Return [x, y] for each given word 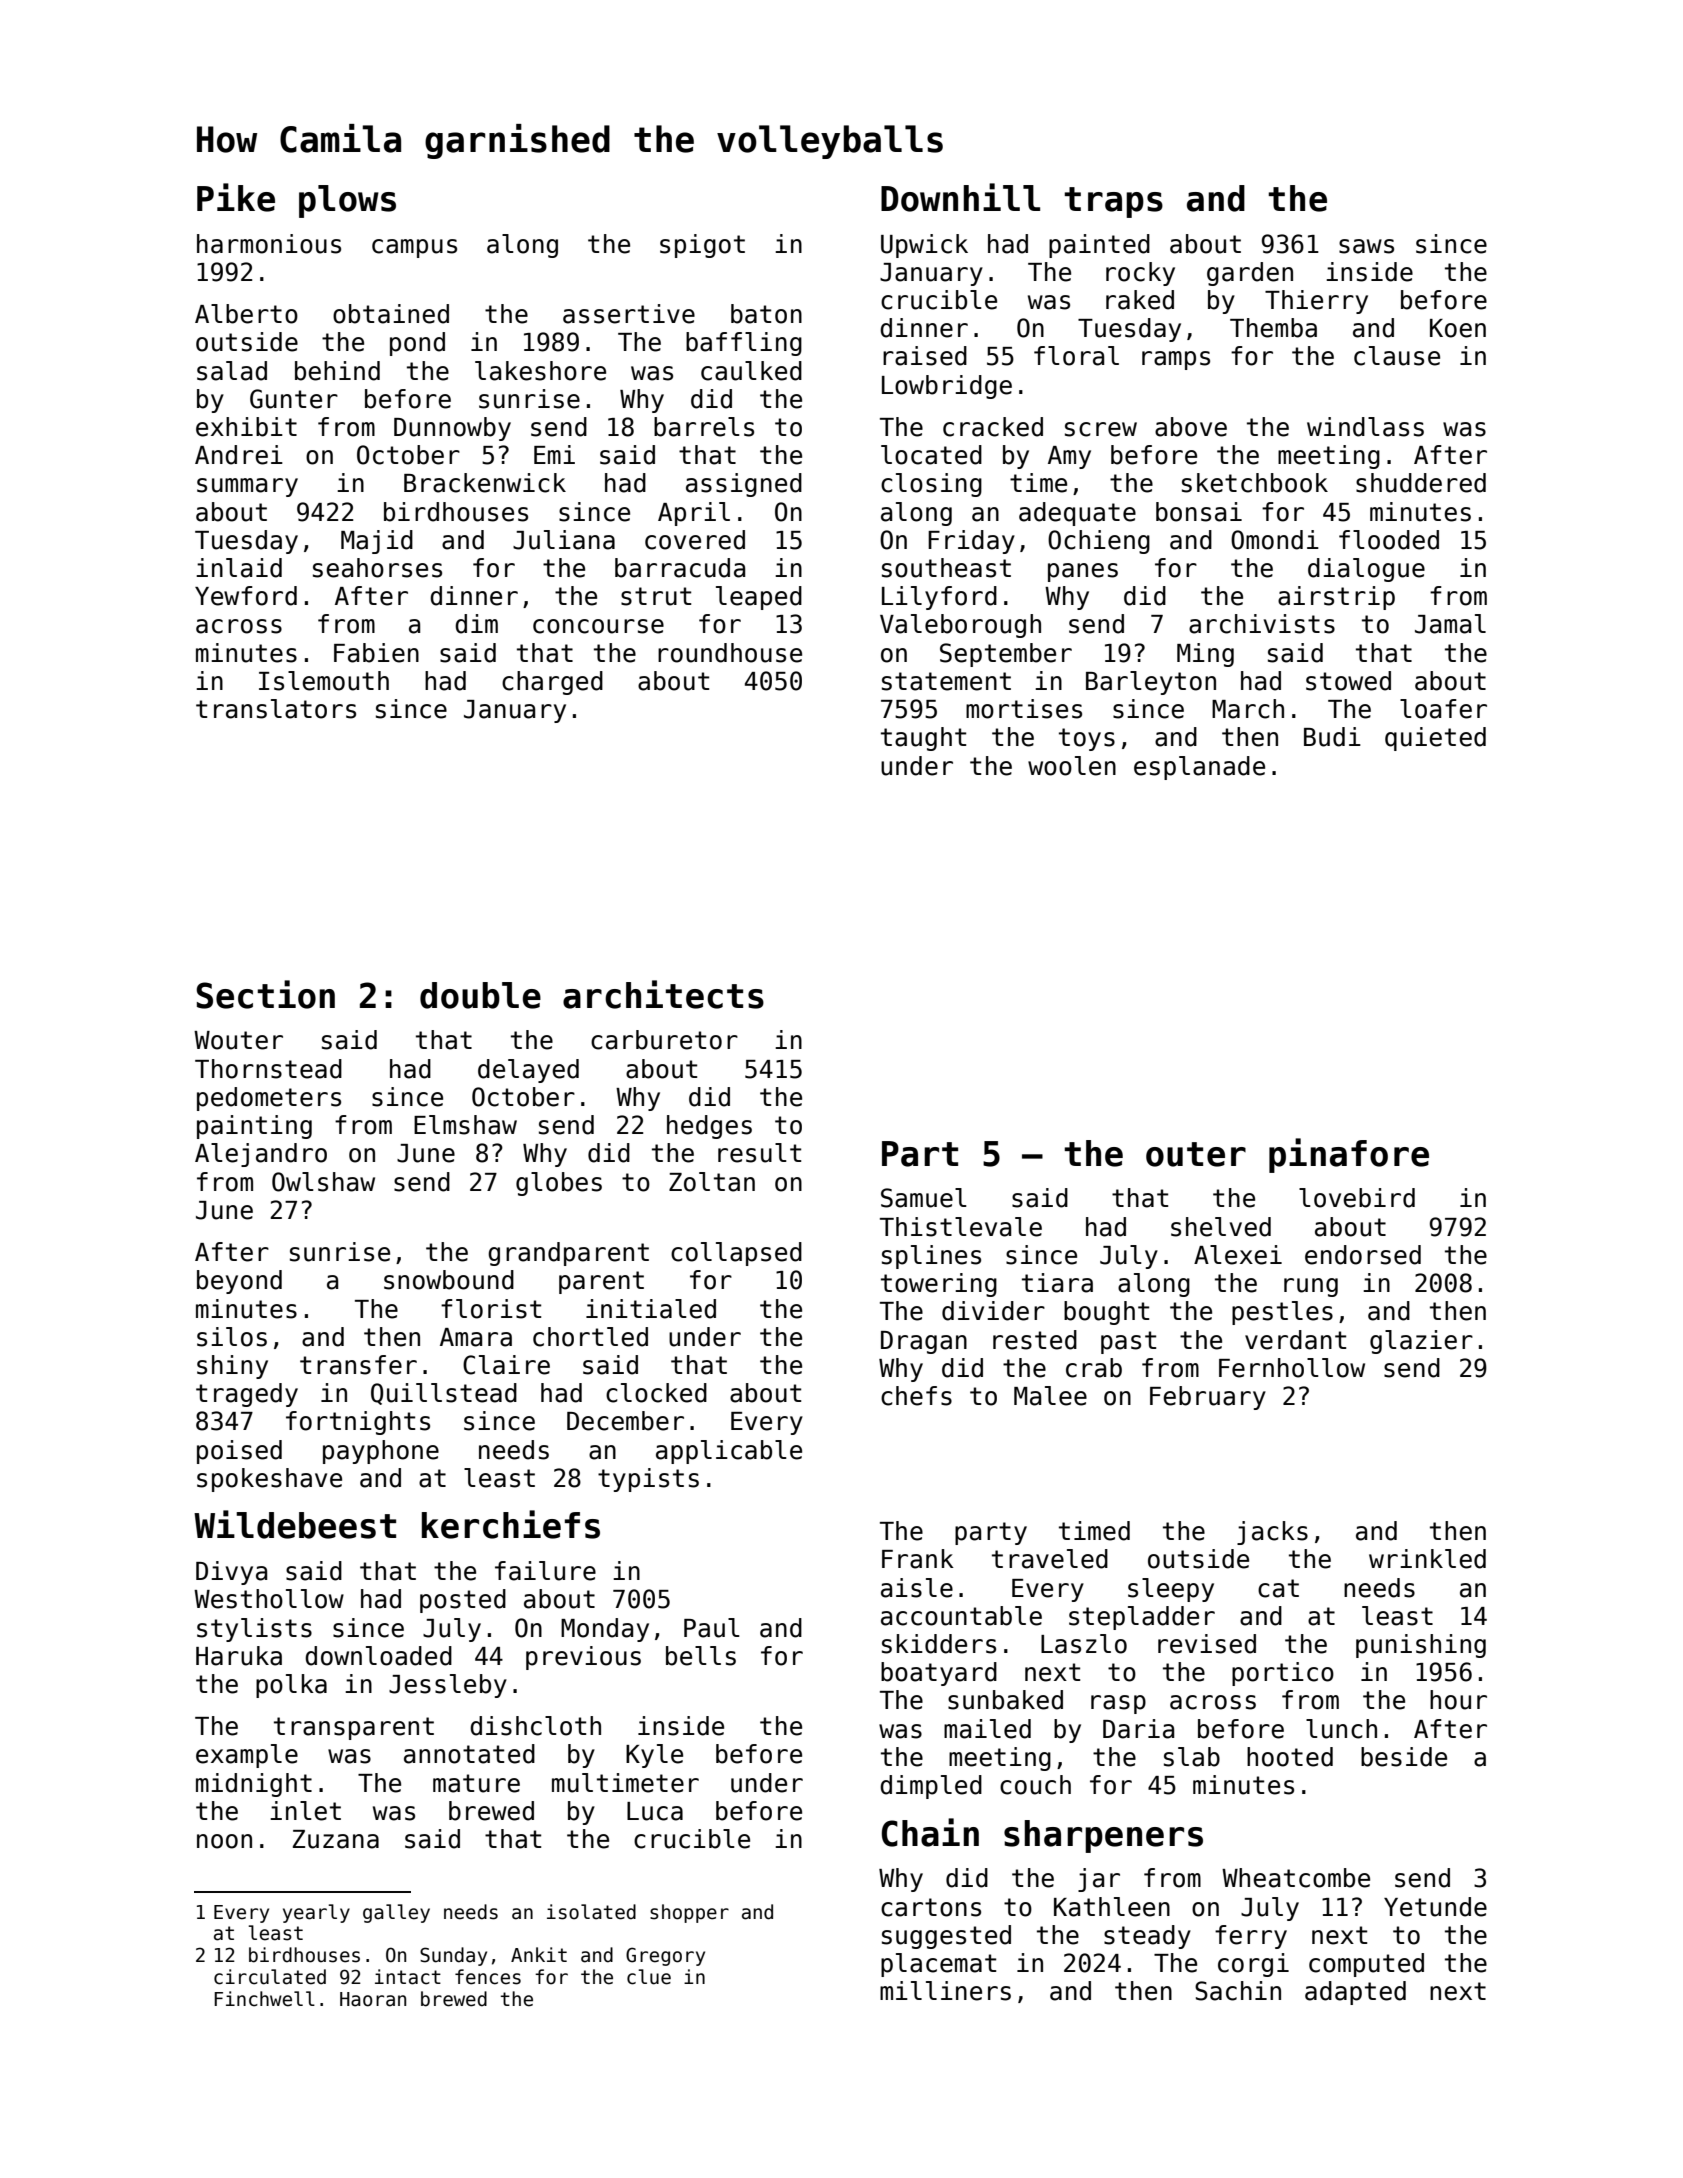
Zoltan [712, 1182]
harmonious [269, 244]
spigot [702, 246]
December [625, 1421]
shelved [1221, 1227]
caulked [751, 371]
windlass [1365, 427]
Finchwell [264, 1999]
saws [1366, 246]
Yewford [246, 596]
